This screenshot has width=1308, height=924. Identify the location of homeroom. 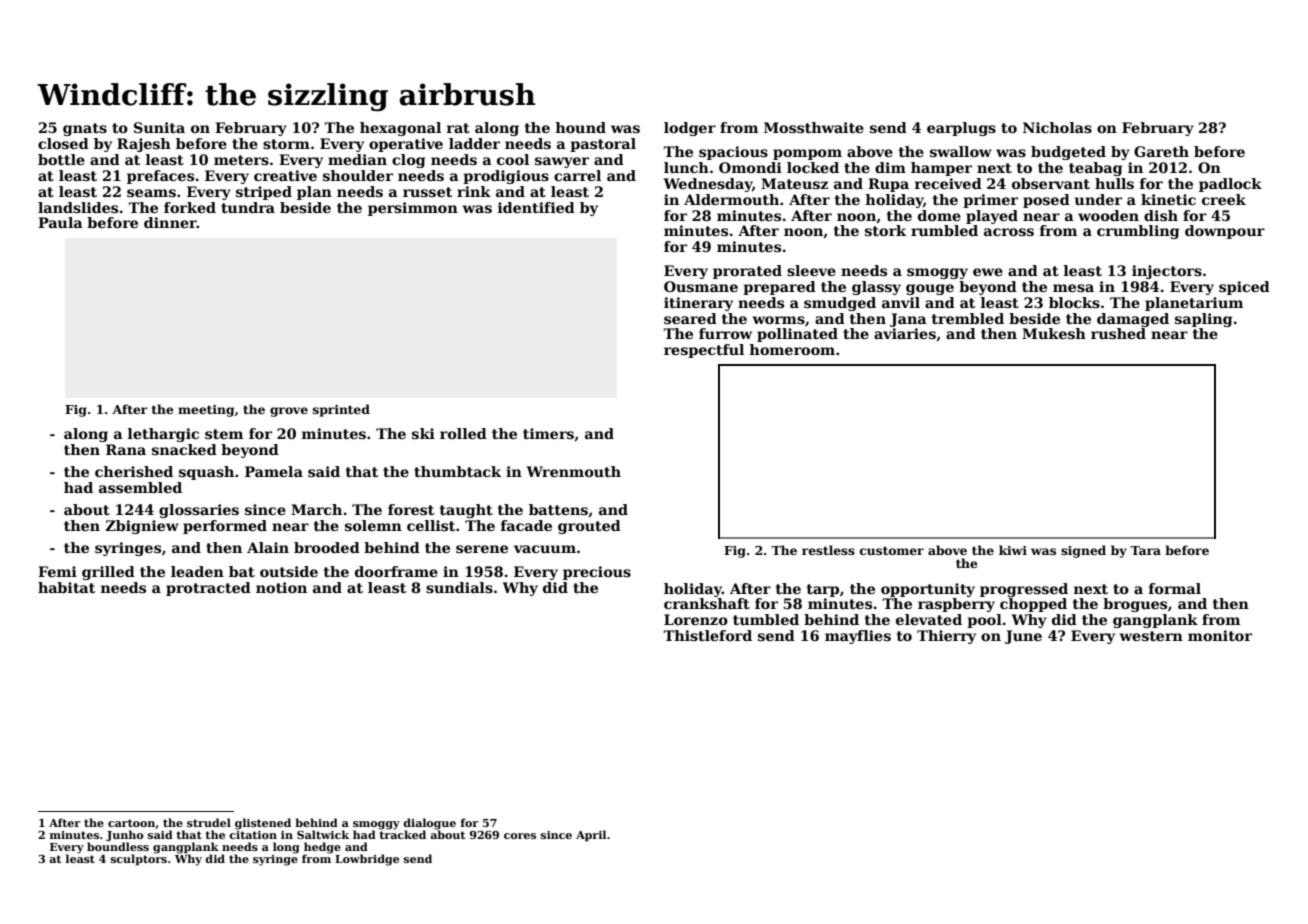
(792, 349).
